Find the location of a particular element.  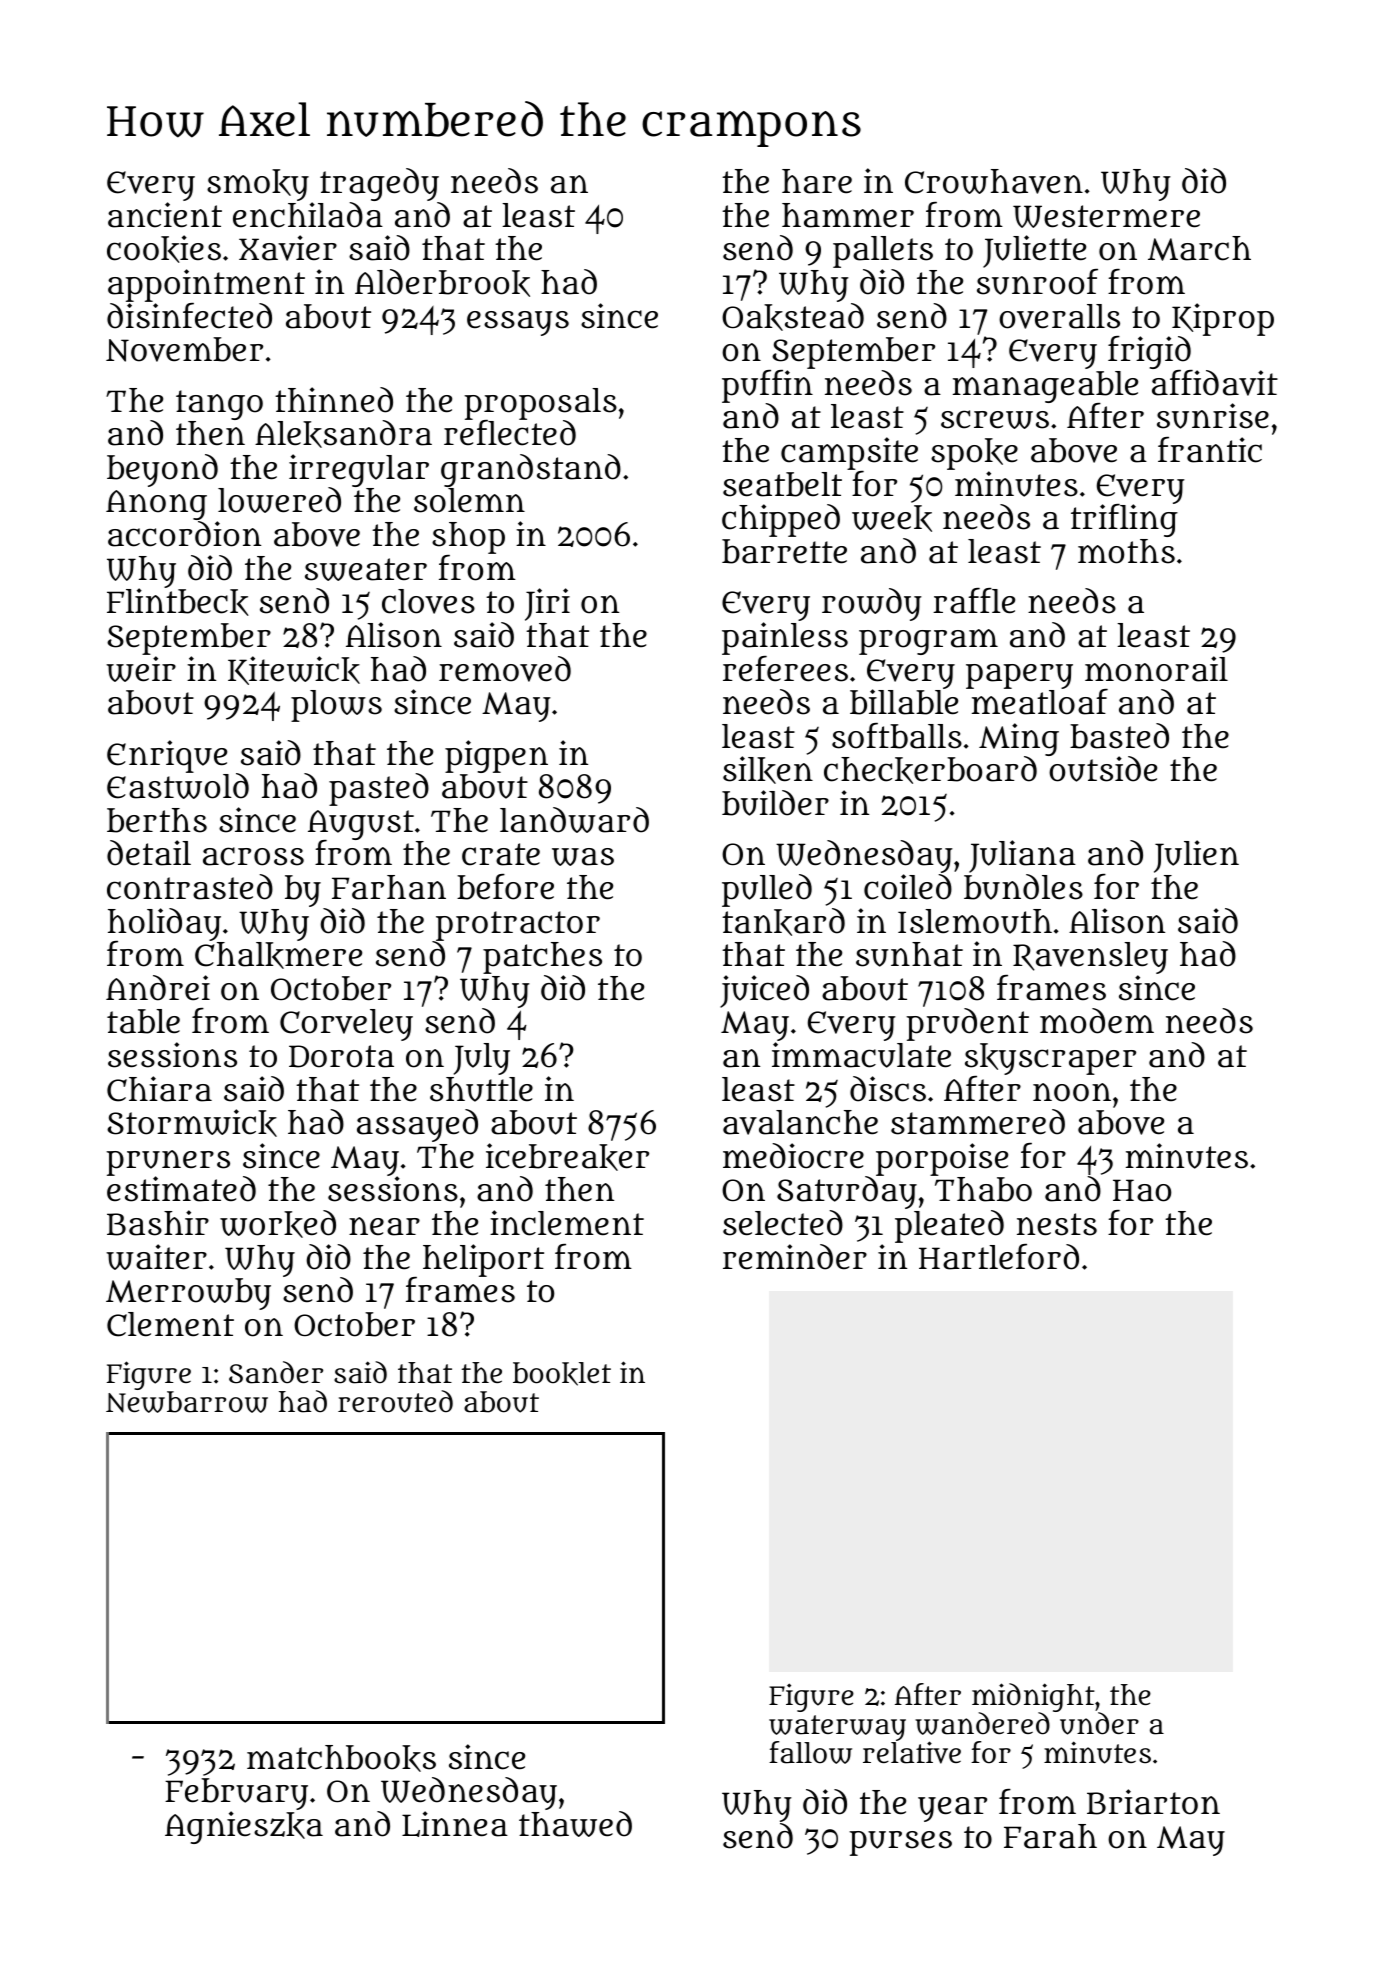

Julien is located at coordinates (1196, 856).
